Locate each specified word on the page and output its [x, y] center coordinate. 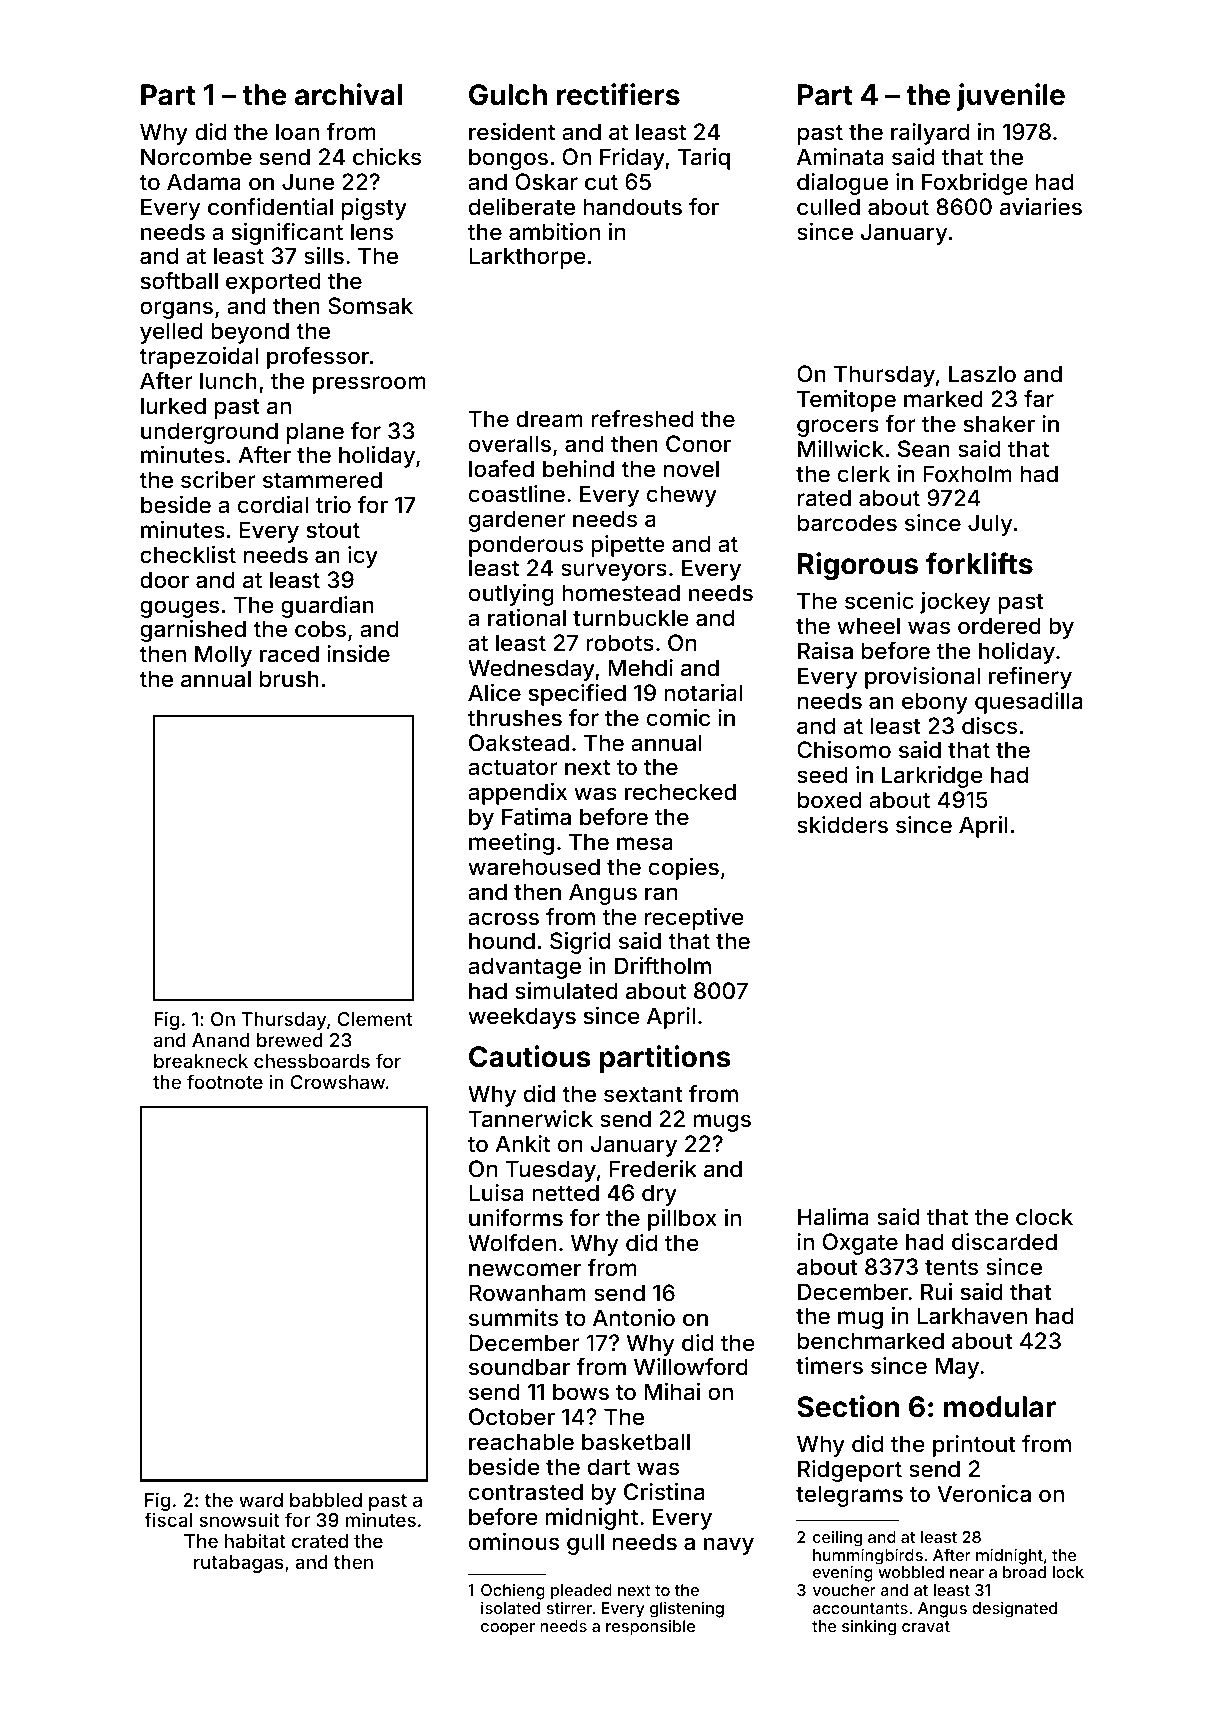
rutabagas [239, 1564]
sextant [643, 1094]
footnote [225, 1081]
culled [828, 207]
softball [179, 281]
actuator [513, 767]
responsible [650, 1628]
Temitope [846, 401]
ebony [935, 703]
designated [1014, 1609]
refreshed [643, 419]
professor [318, 358]
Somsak [370, 306]
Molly [223, 656]
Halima [833, 1217]
